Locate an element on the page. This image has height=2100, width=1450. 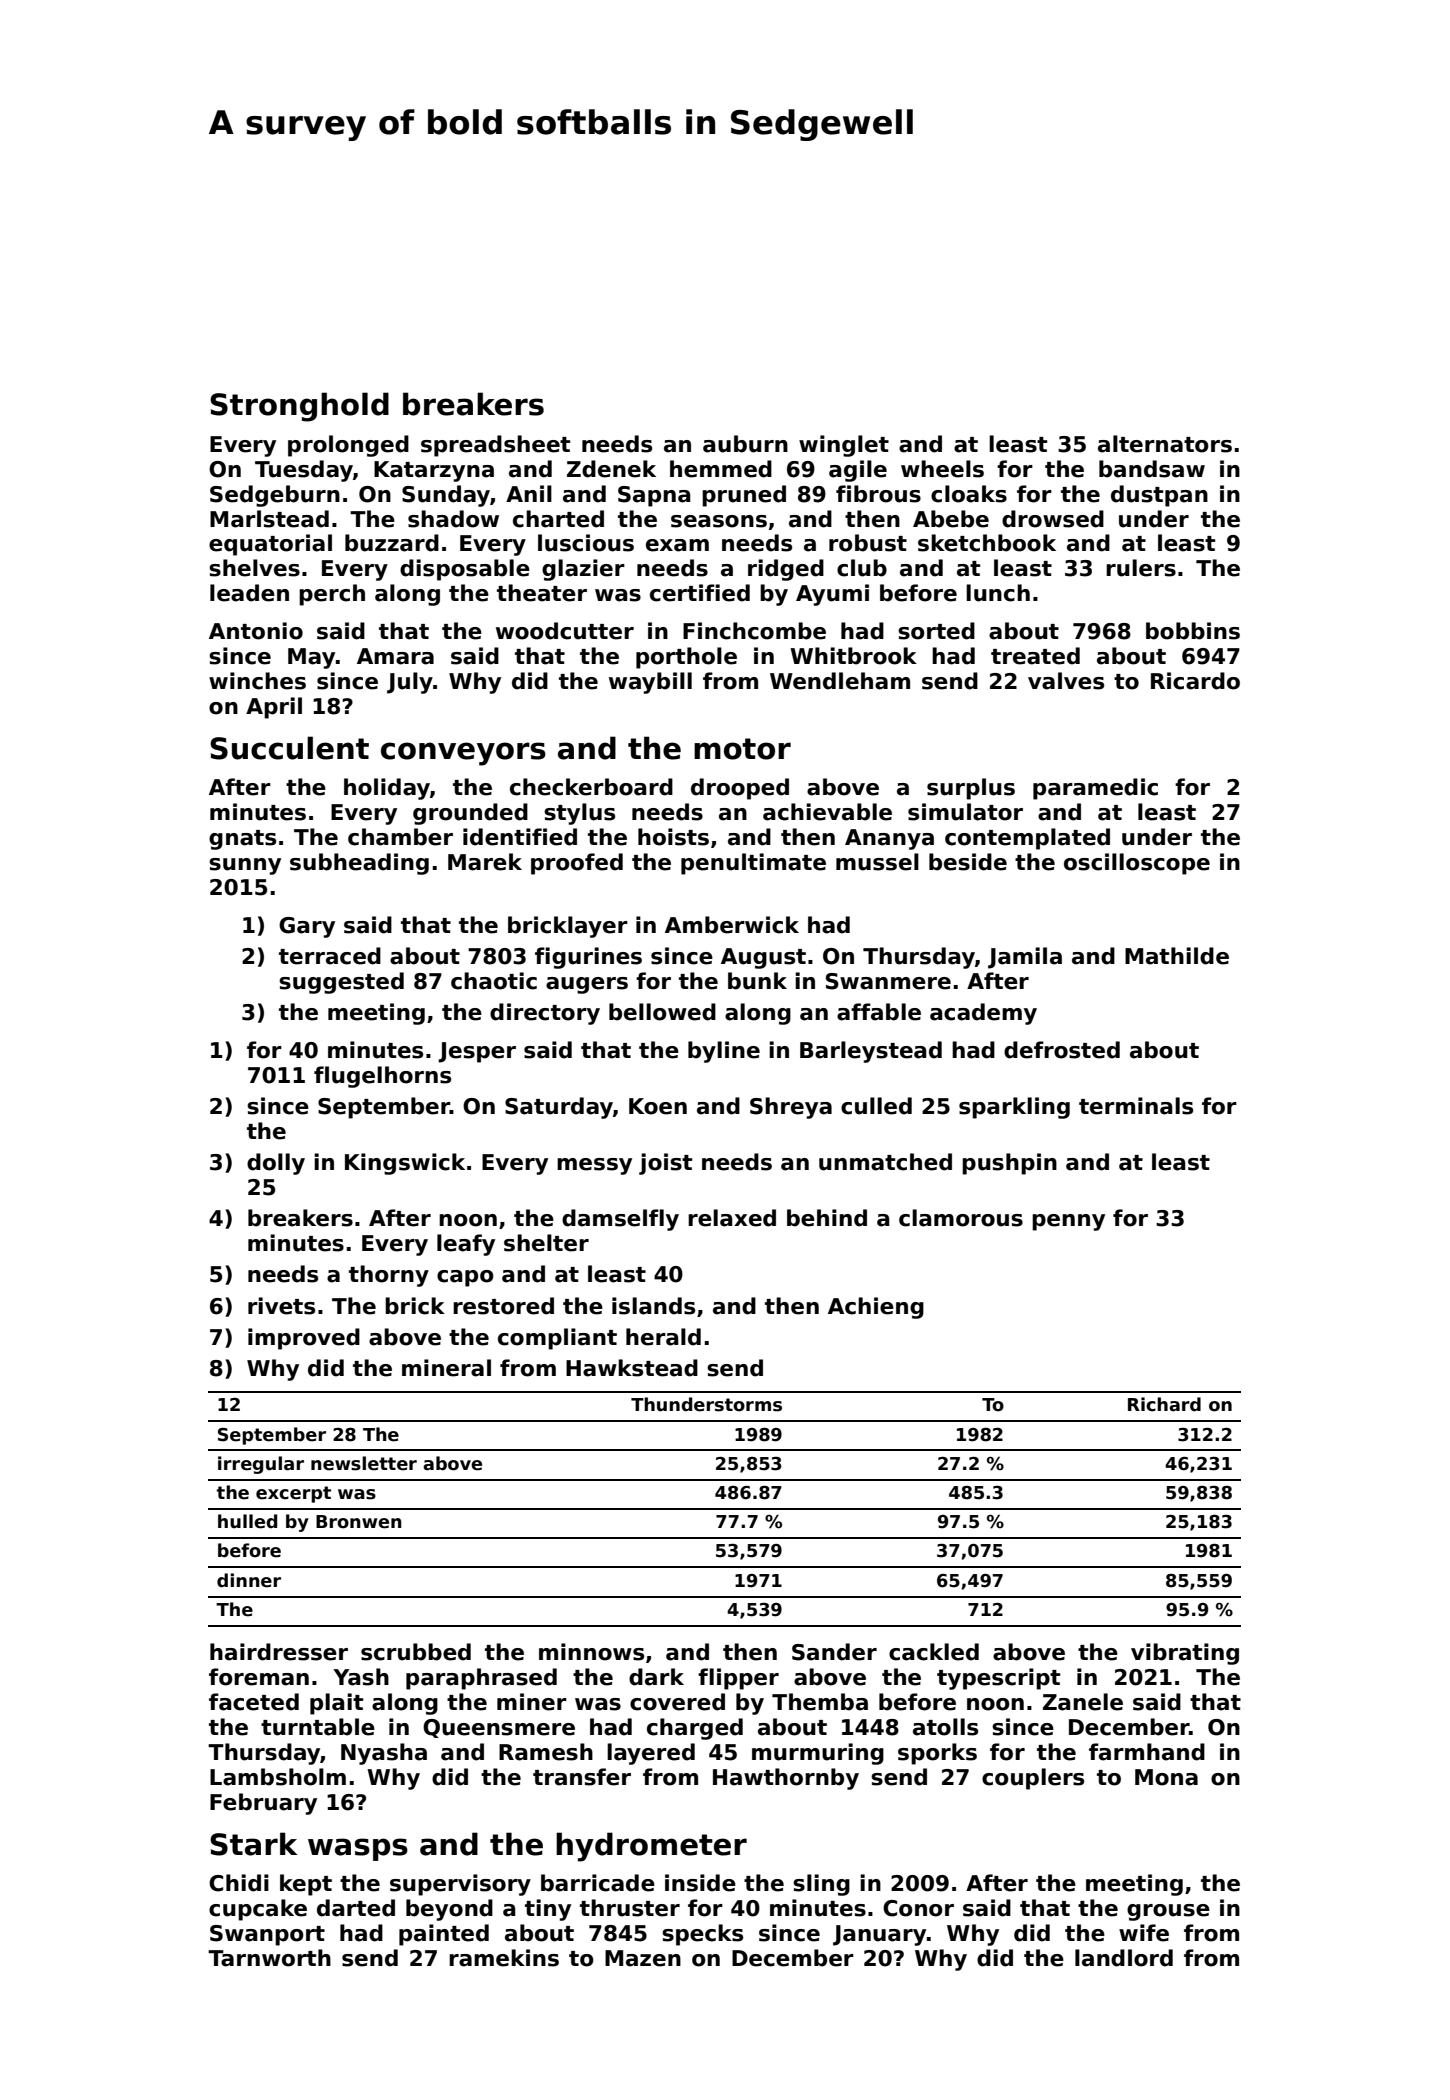
flugelhorns is located at coordinates (382, 1077).
